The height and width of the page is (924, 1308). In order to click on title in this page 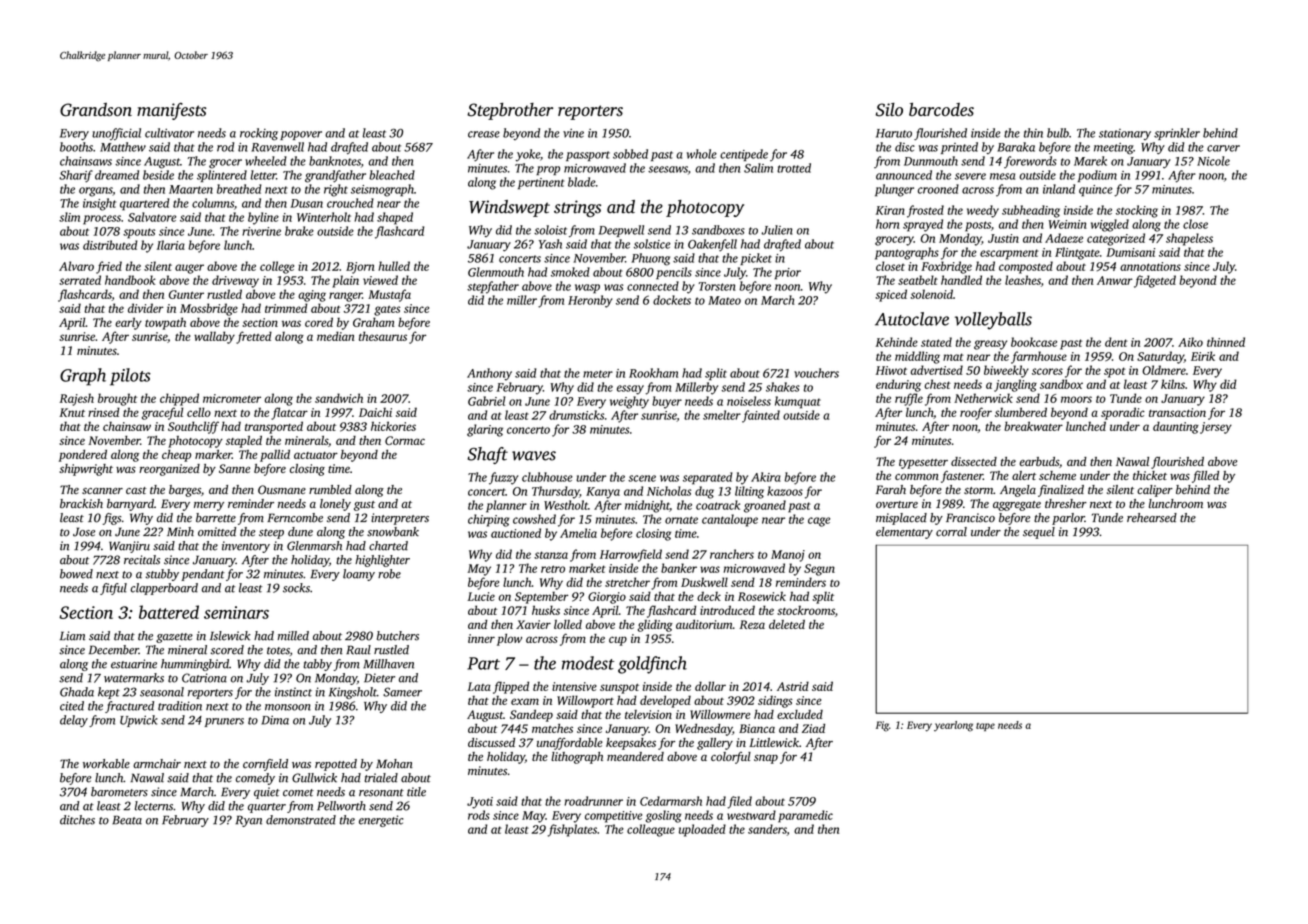, I will do `click(416, 792)`.
